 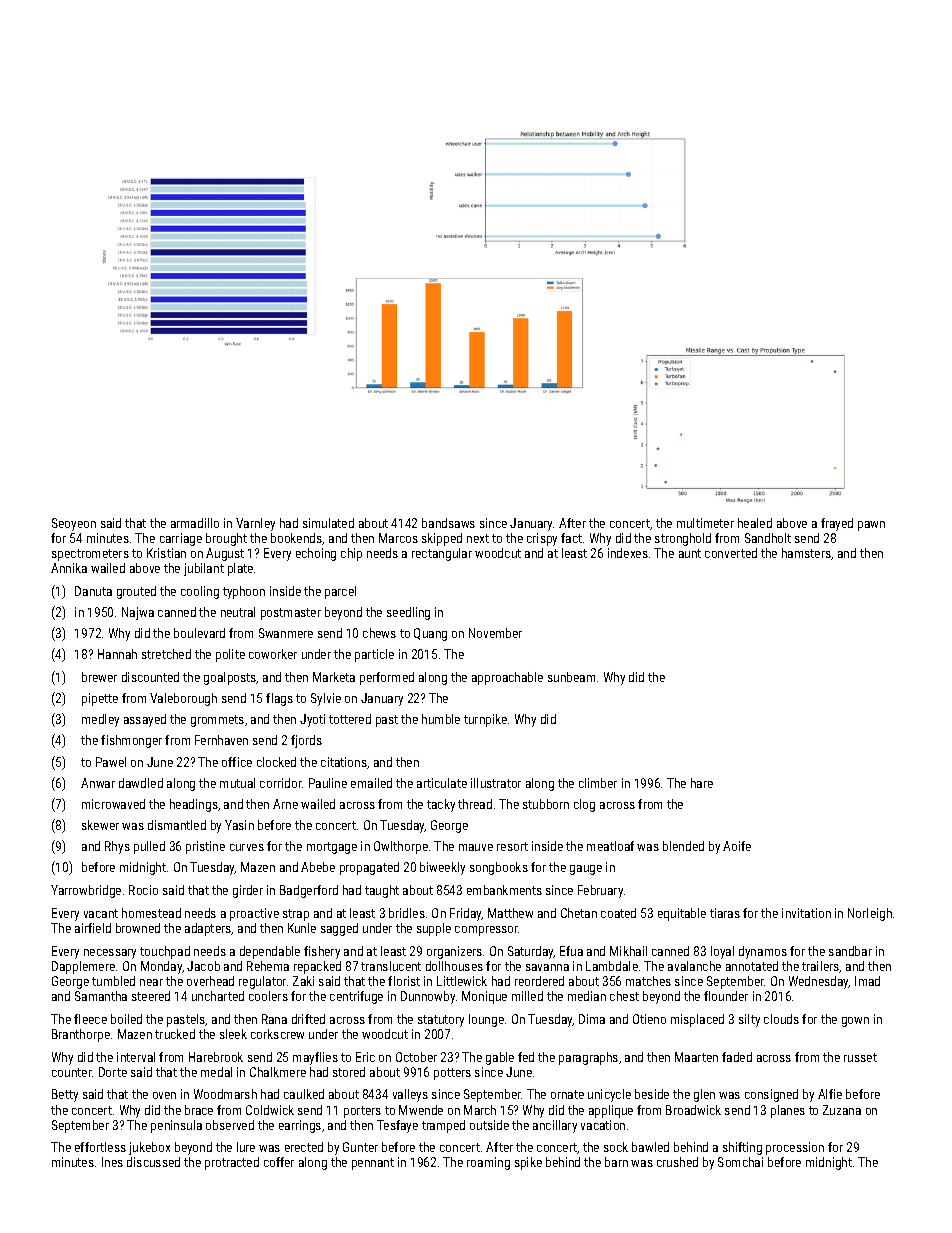 I want to click on sandbar, so click(x=850, y=951).
